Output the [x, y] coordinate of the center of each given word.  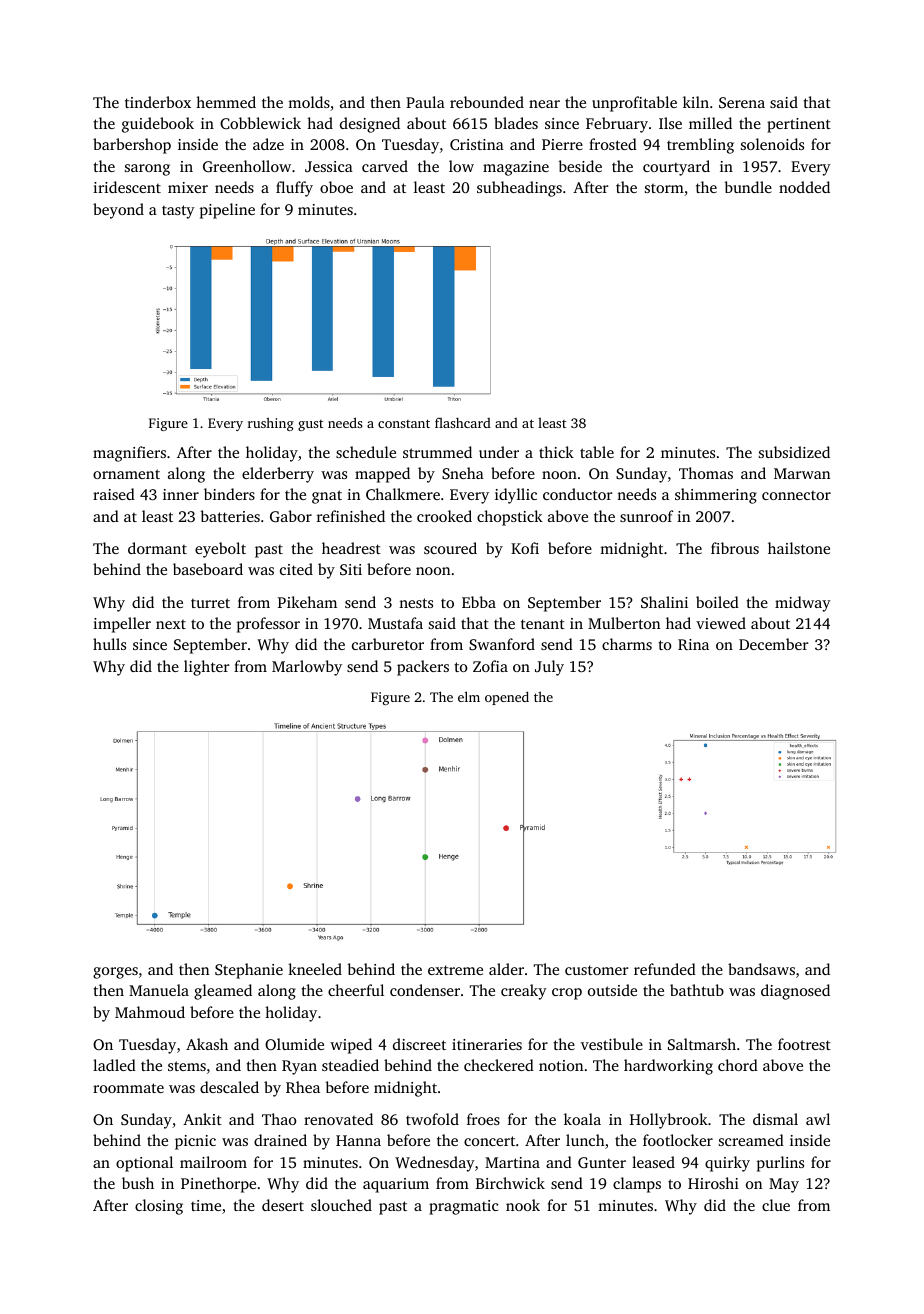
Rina [693, 644]
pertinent [799, 125]
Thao [279, 1119]
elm [469, 696]
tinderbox [158, 102]
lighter [207, 668]
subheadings [519, 189]
